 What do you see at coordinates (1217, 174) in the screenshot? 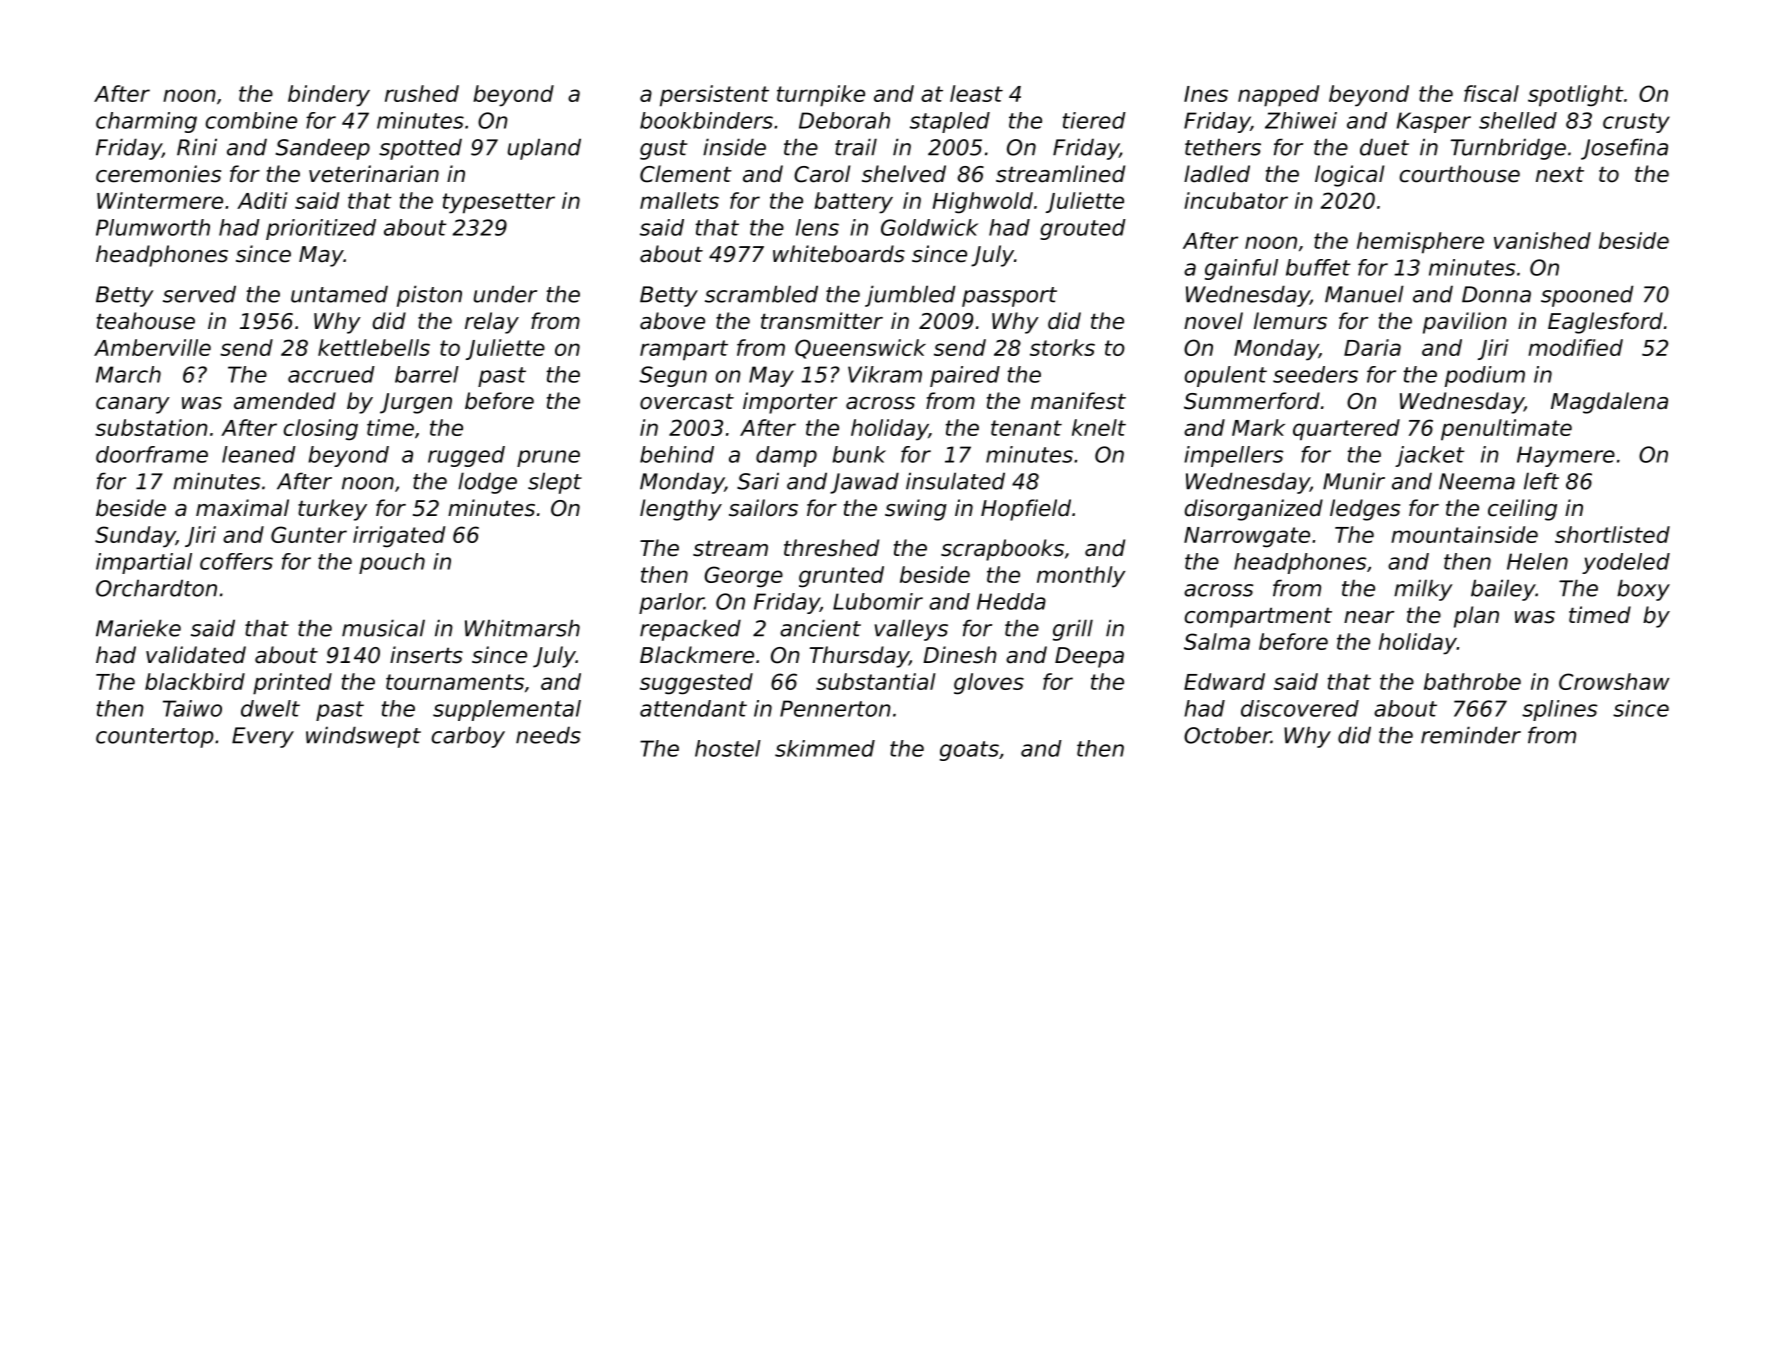
I see `ladled` at bounding box center [1217, 174].
